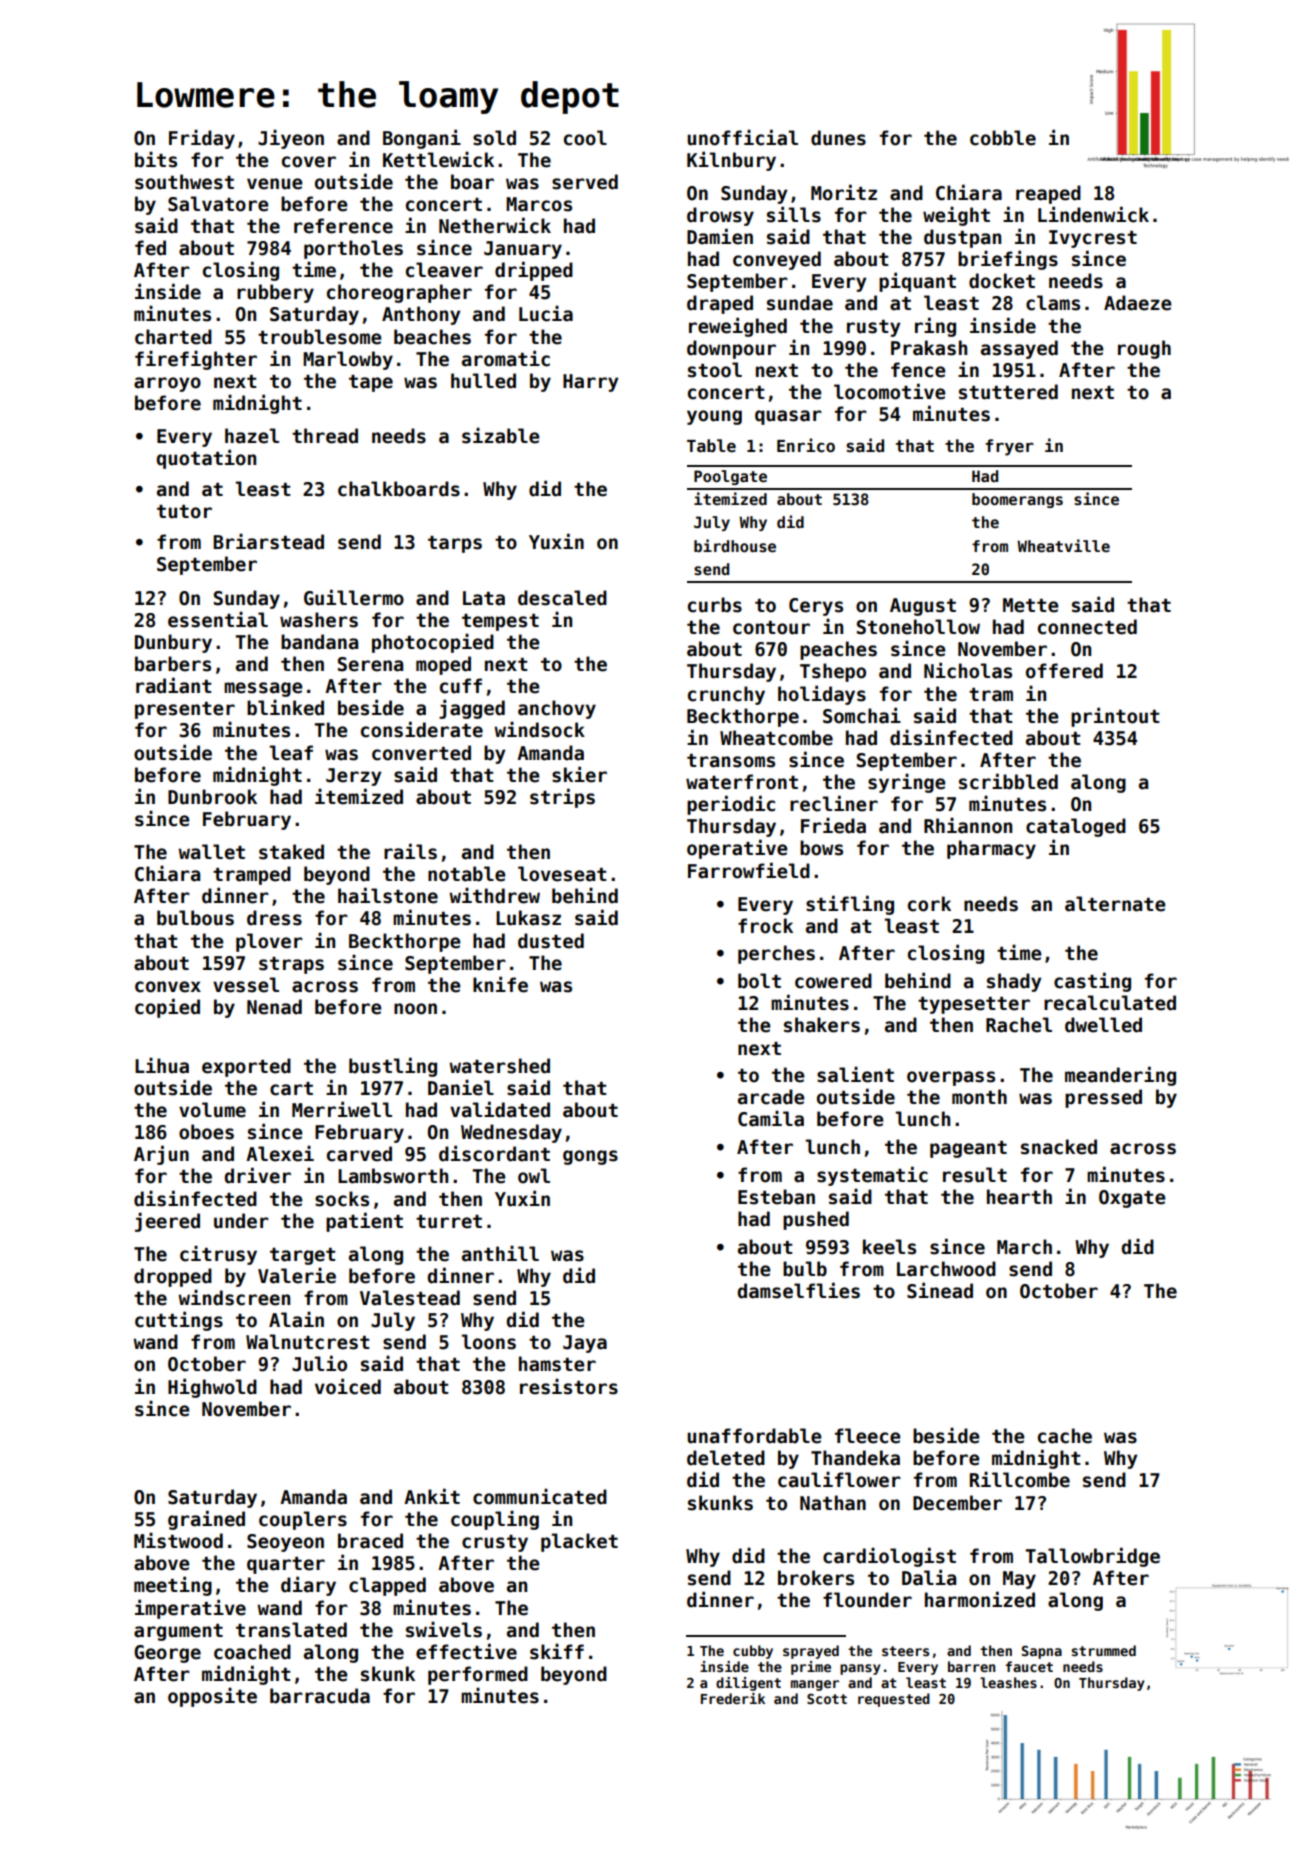 This page has width=1313, height=1857. I want to click on Jiyeon, so click(291, 139).
